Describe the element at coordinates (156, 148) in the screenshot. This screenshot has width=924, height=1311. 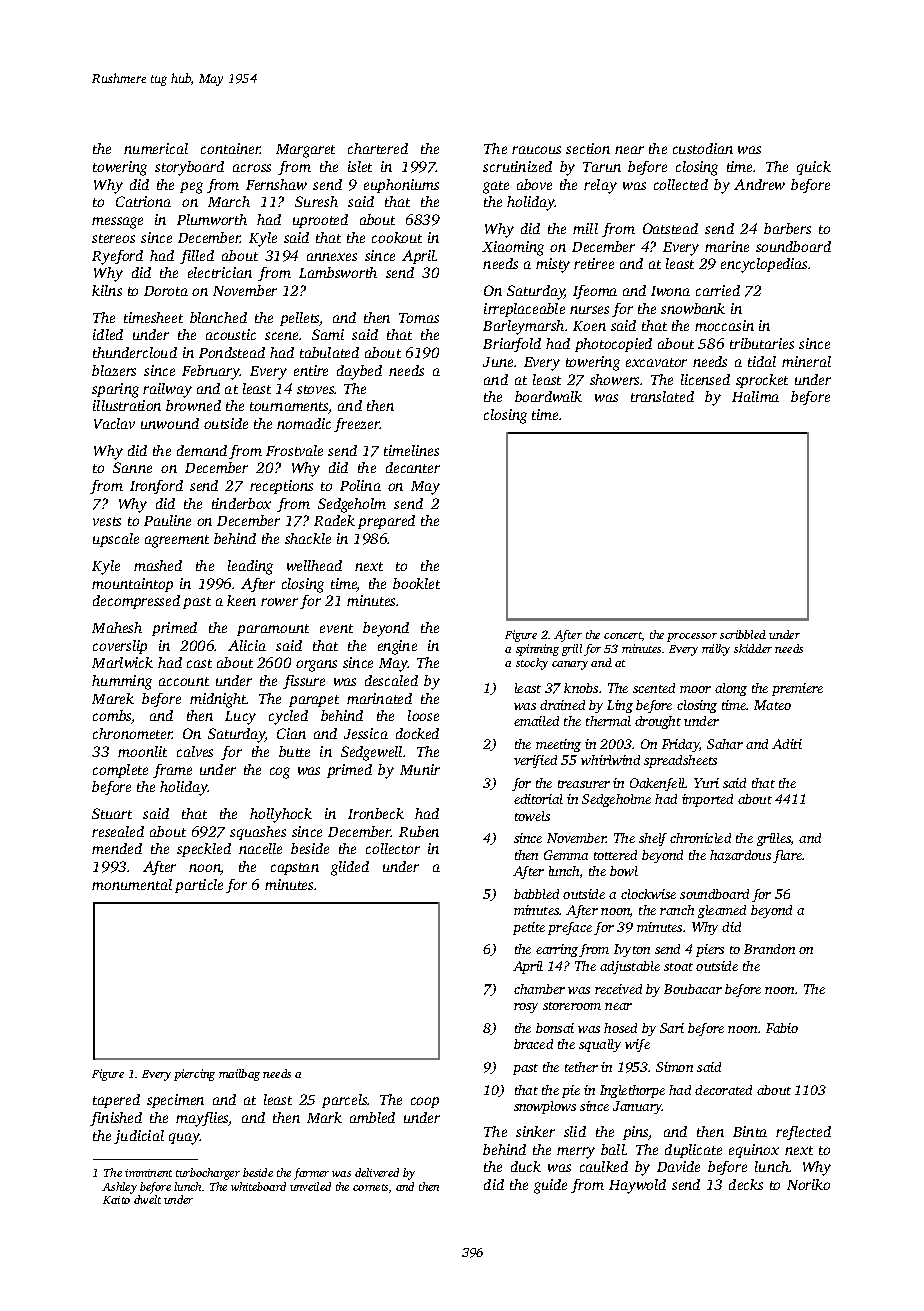
I see `numerical` at that location.
